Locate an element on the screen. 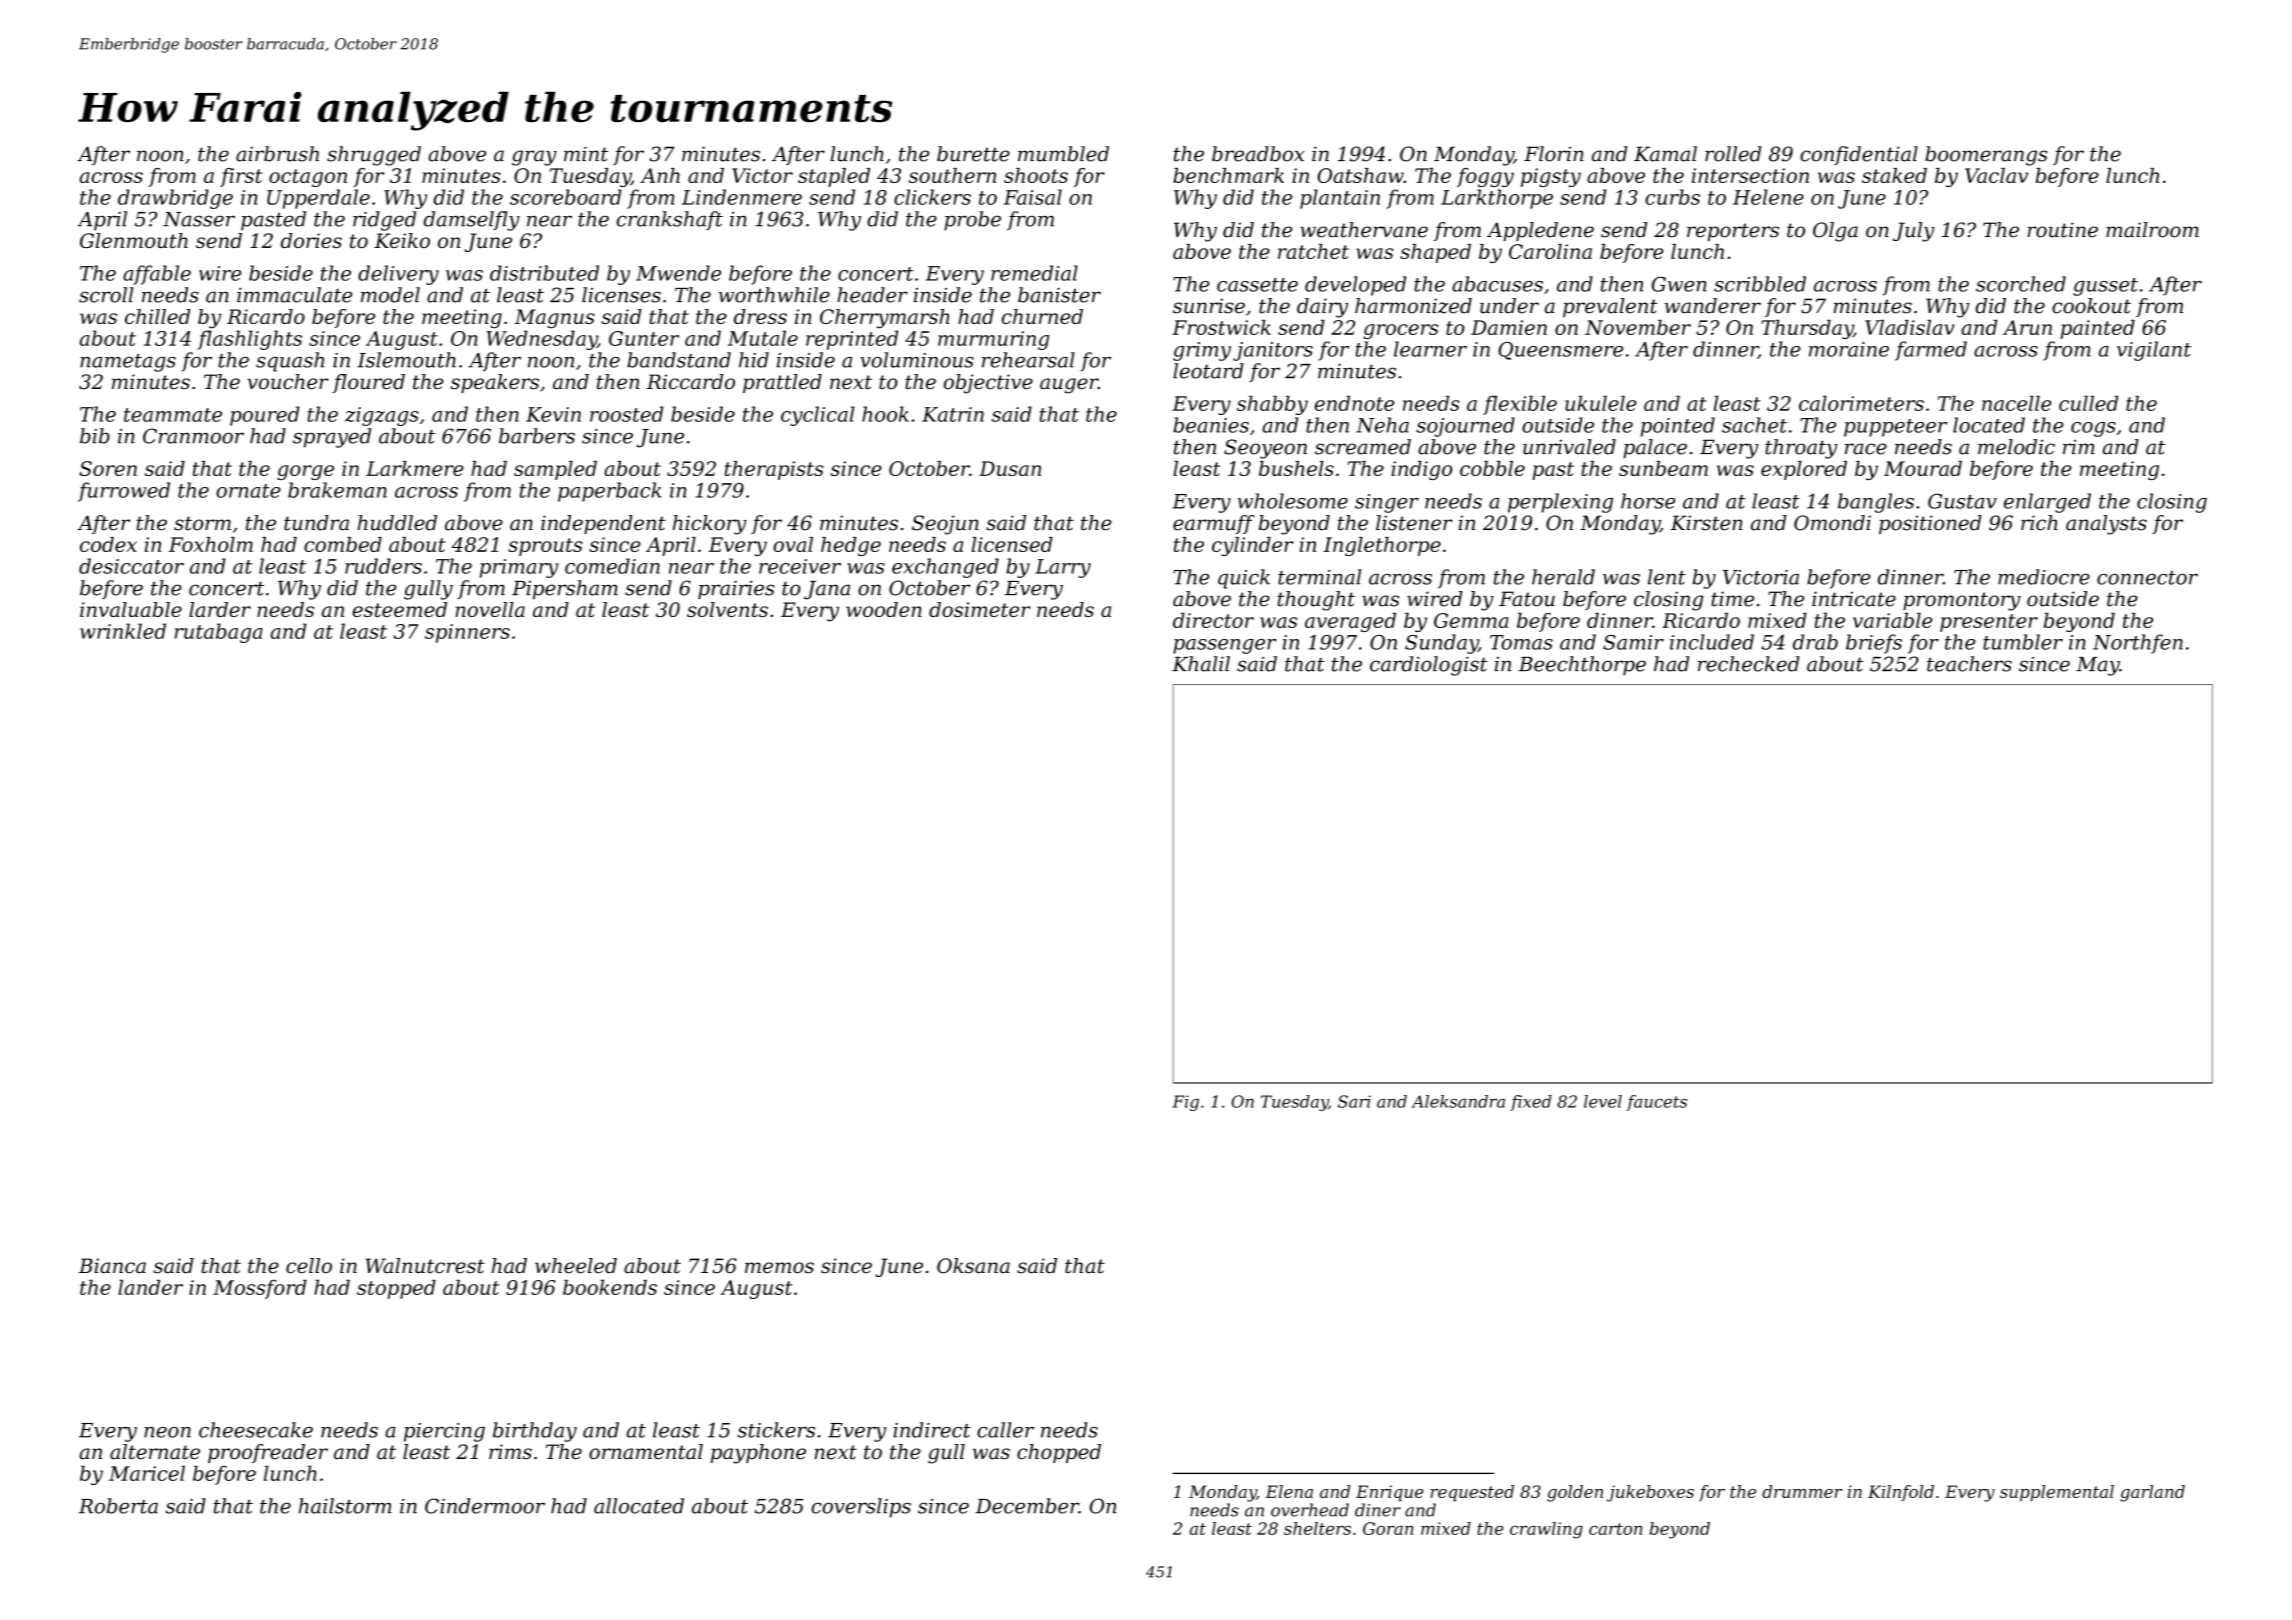 This screenshot has height=1620, width=2292. mint is located at coordinates (586, 154).
